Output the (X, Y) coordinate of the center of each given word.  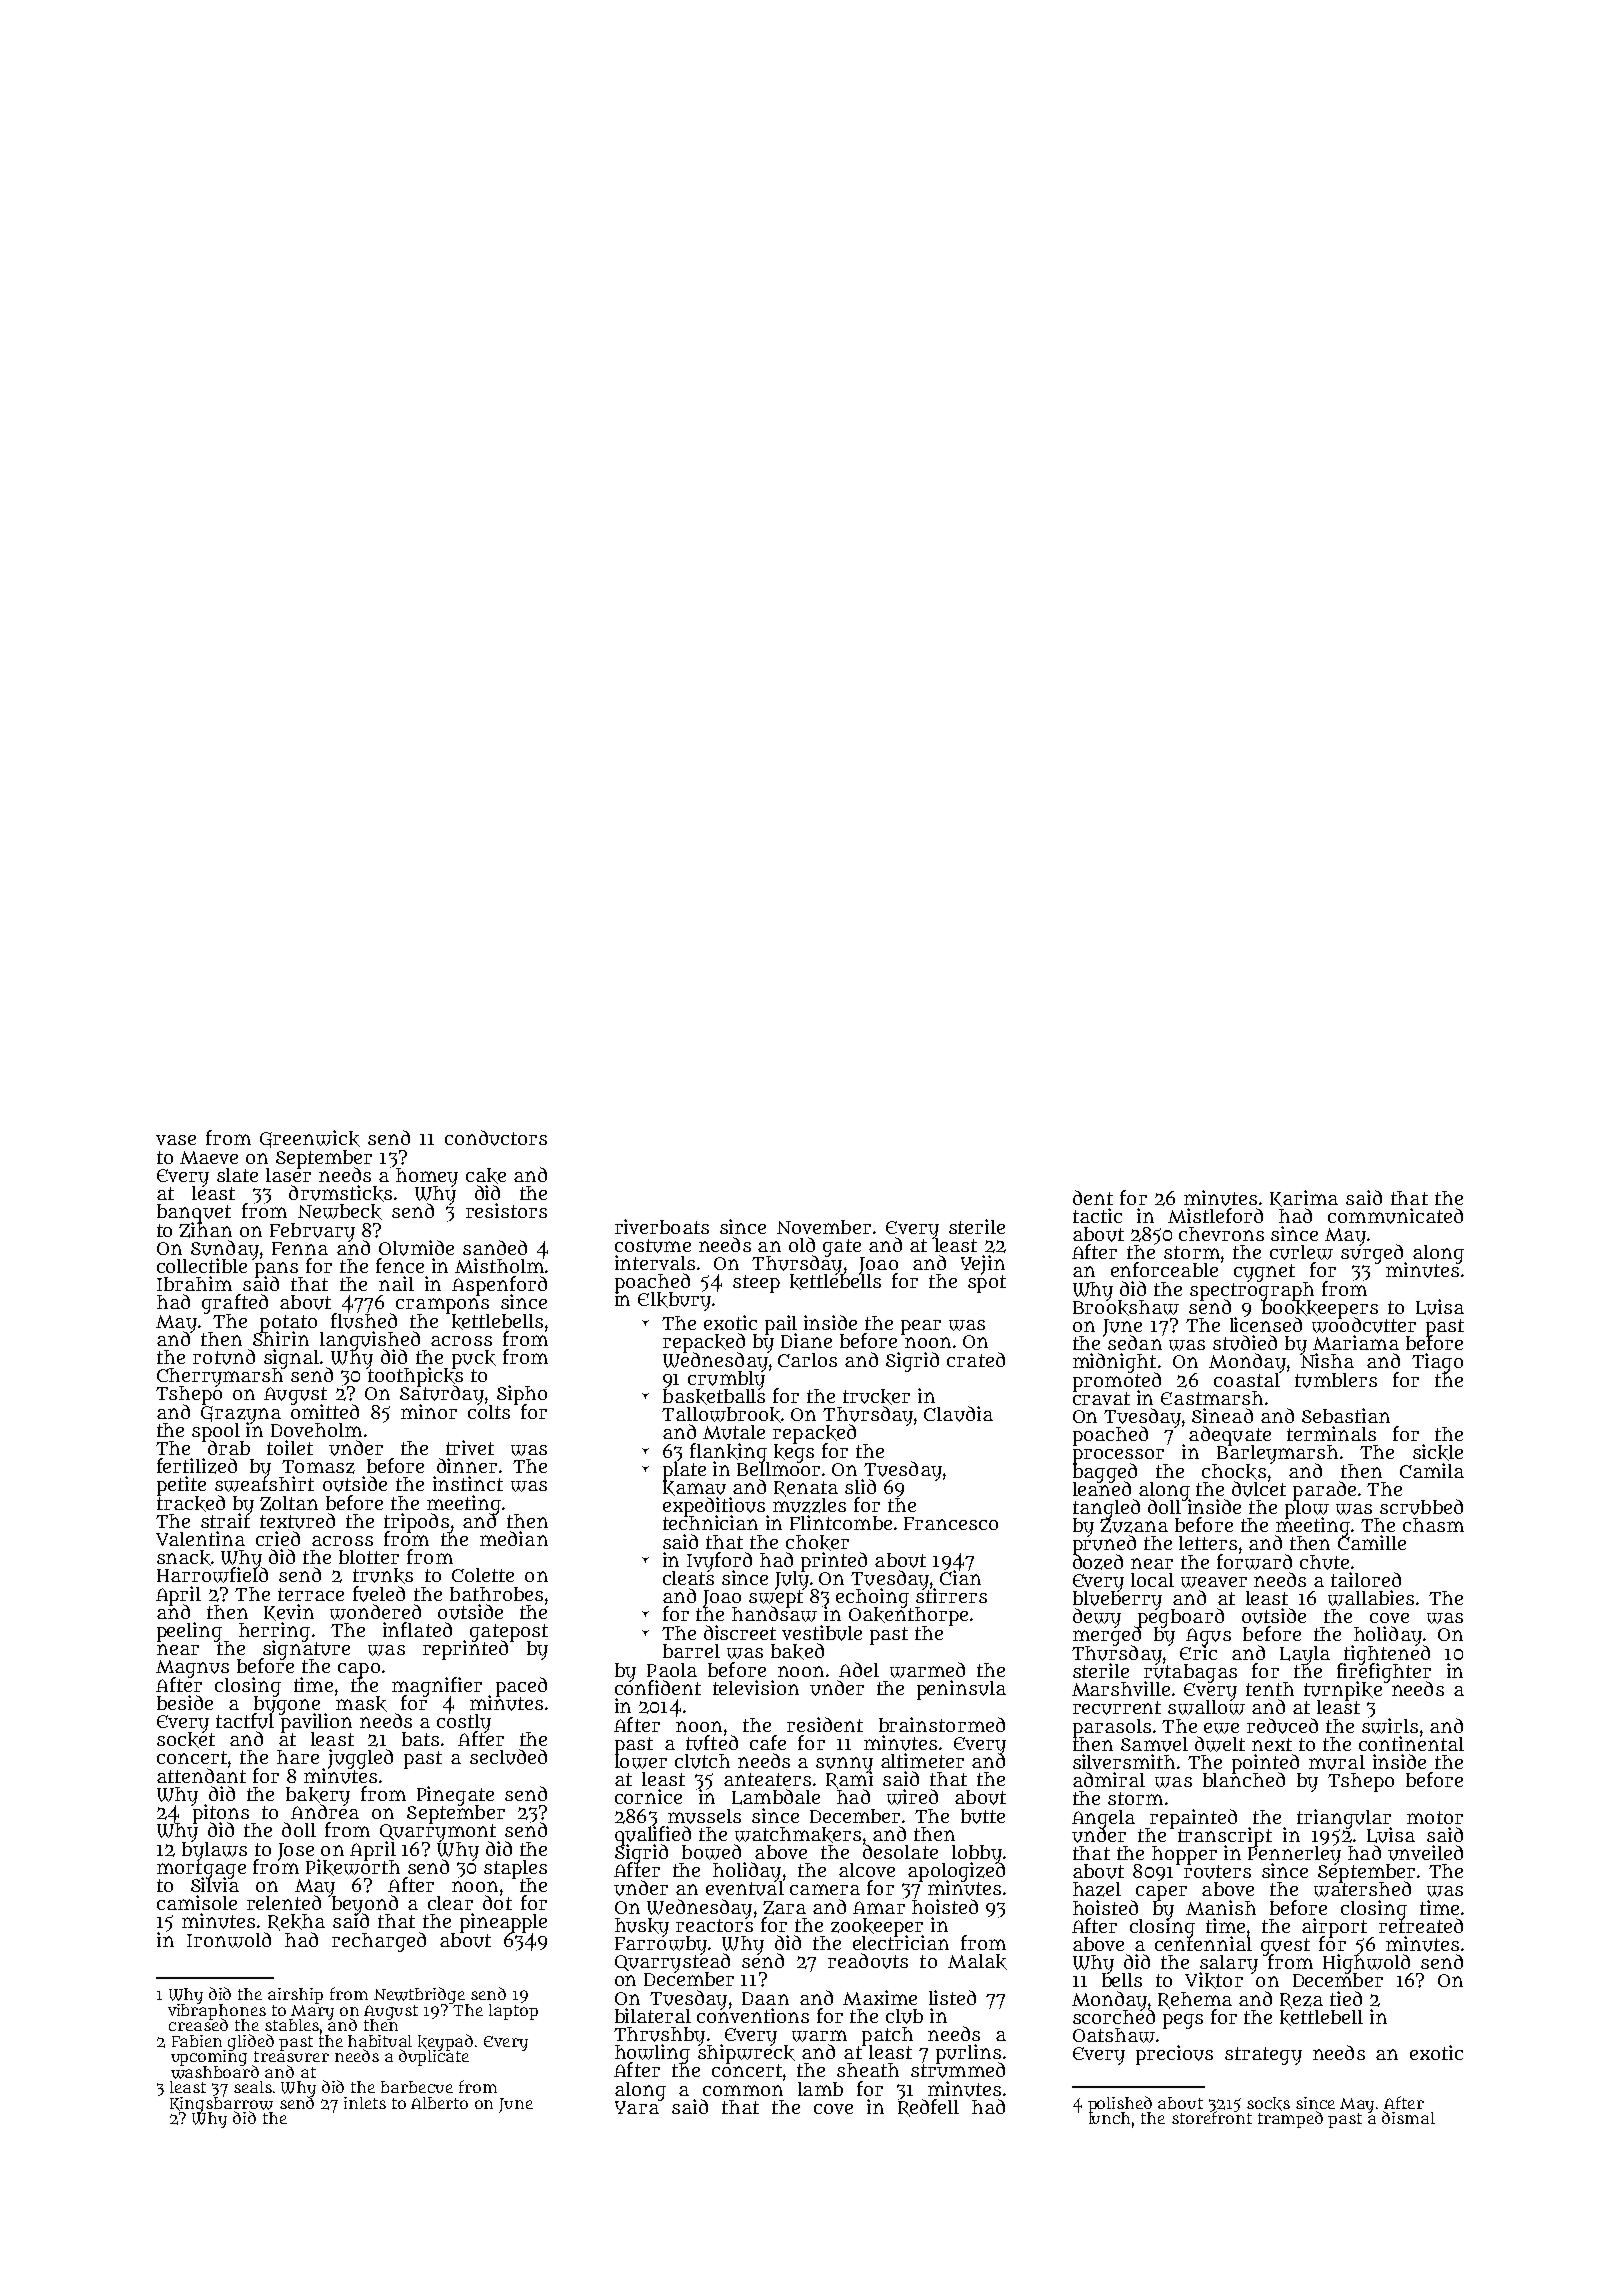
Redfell (928, 2108)
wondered (375, 1612)
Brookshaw (1126, 1308)
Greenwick (310, 1139)
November (824, 1227)
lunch (1109, 2118)
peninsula (961, 1690)
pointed (1265, 1763)
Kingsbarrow (221, 2104)
